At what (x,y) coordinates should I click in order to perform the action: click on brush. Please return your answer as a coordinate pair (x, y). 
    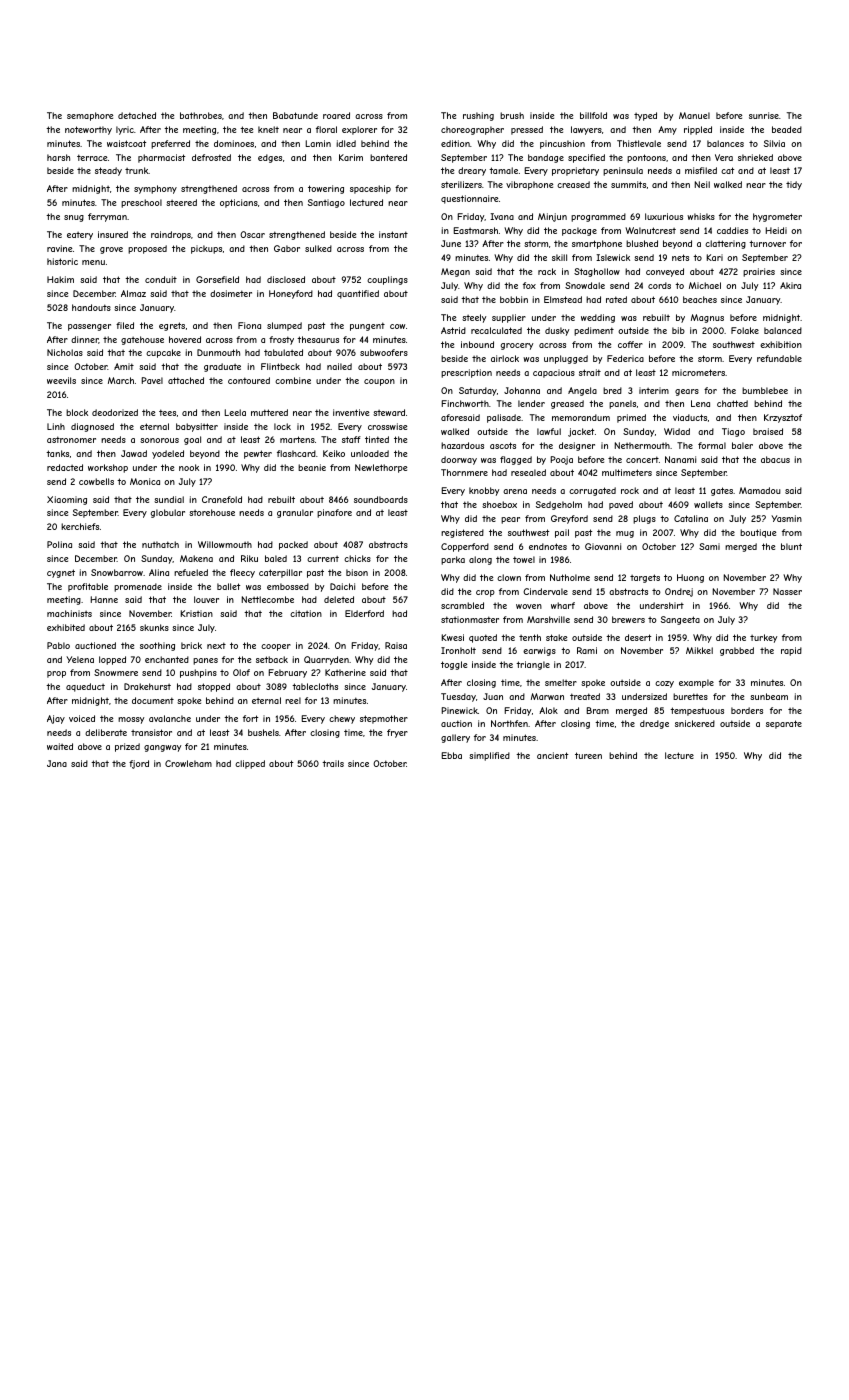
    Looking at the image, I should click on (512, 115).
